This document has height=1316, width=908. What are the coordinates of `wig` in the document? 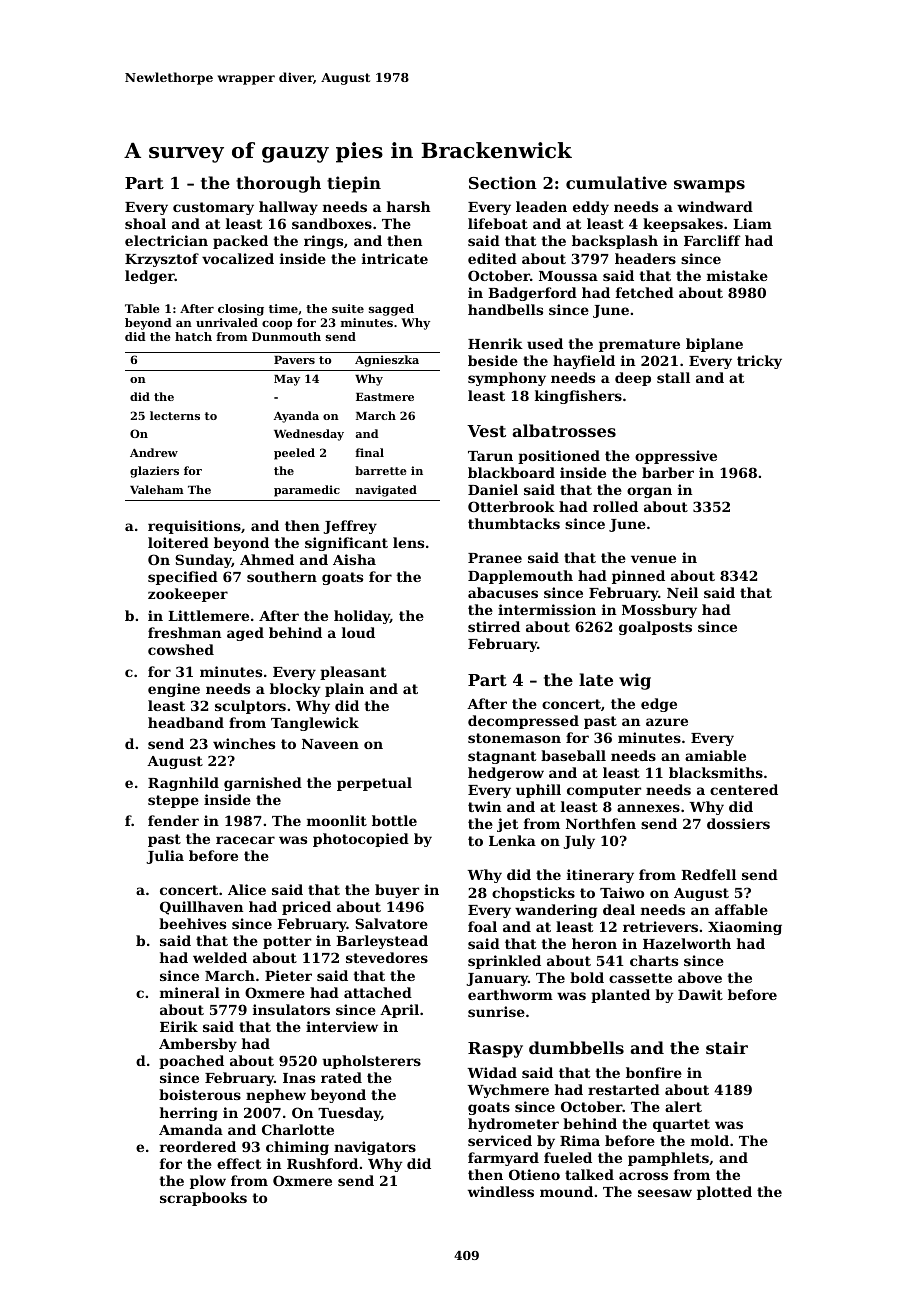 It's located at (635, 681).
